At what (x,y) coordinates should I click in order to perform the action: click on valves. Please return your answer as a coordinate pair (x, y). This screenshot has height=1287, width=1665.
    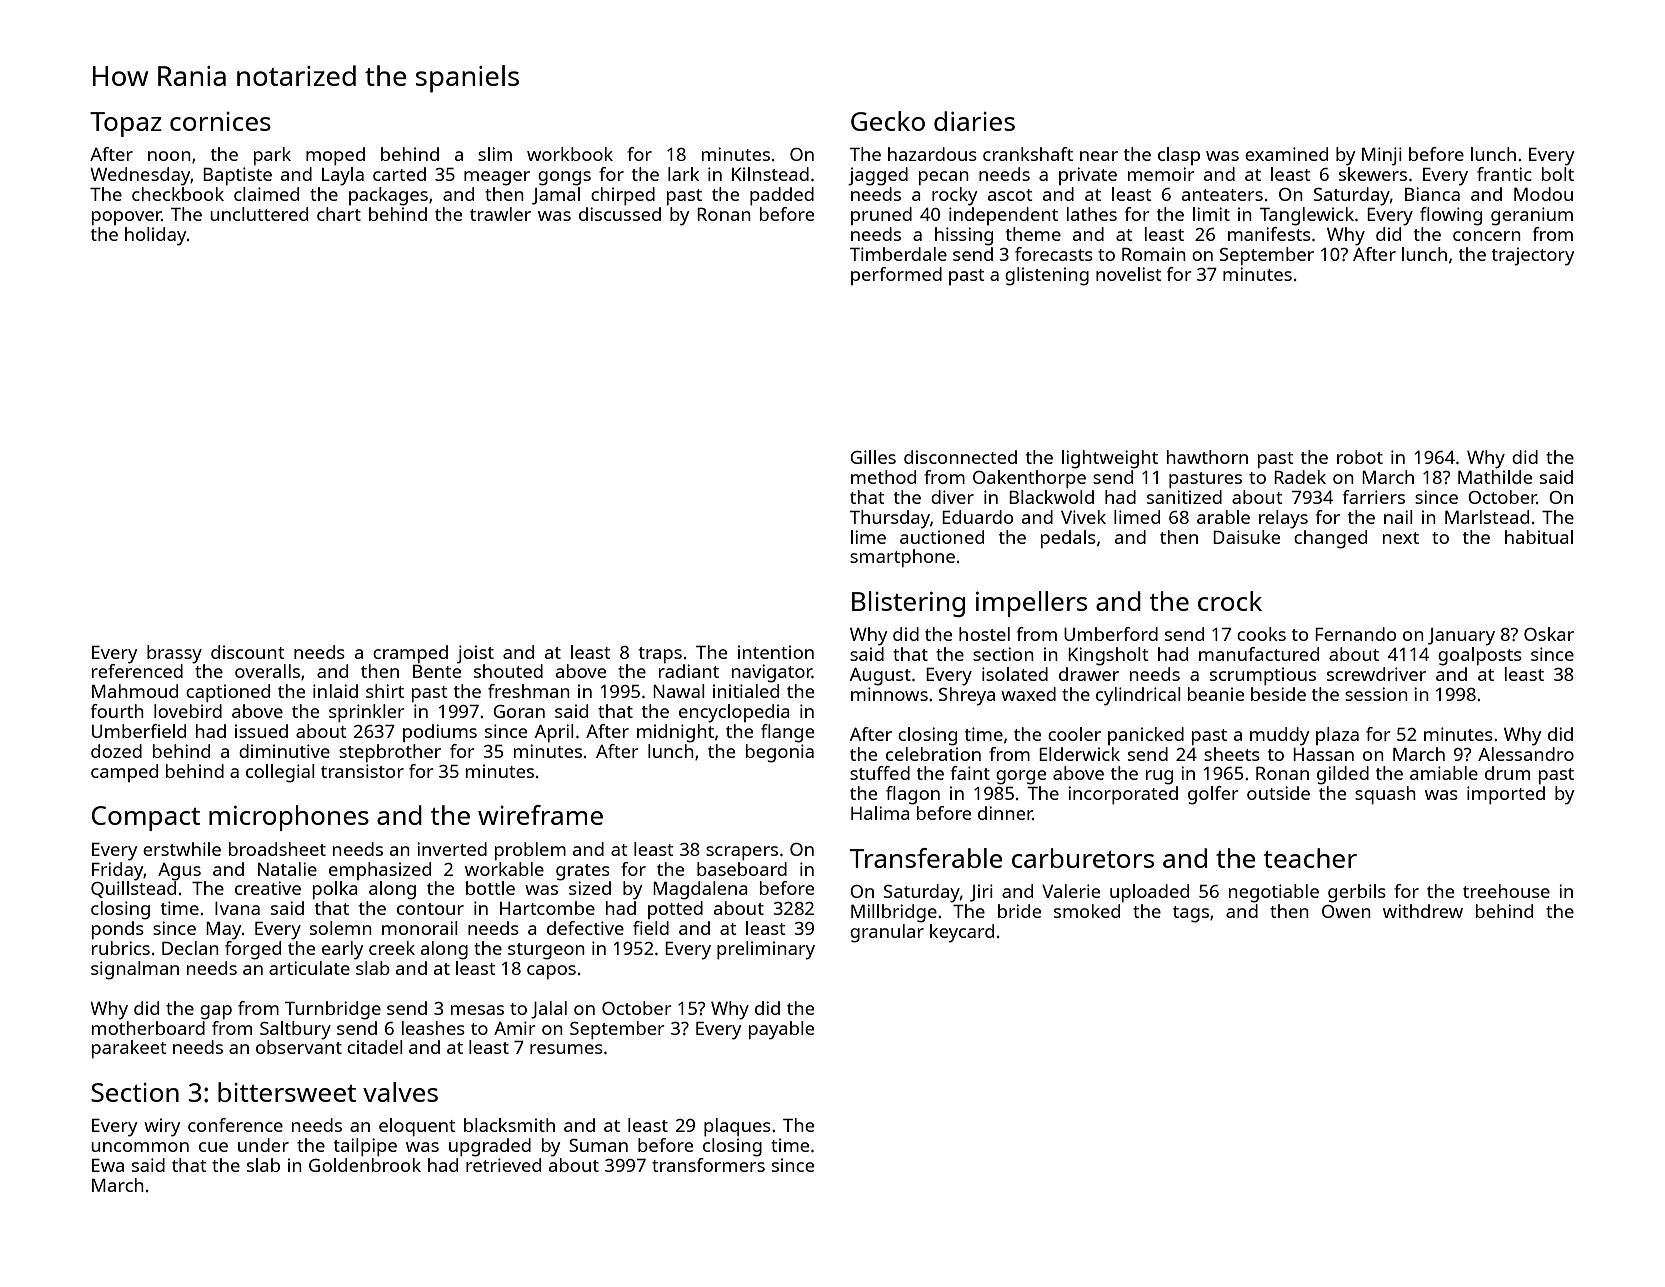
    Looking at the image, I should click on (400, 1092).
